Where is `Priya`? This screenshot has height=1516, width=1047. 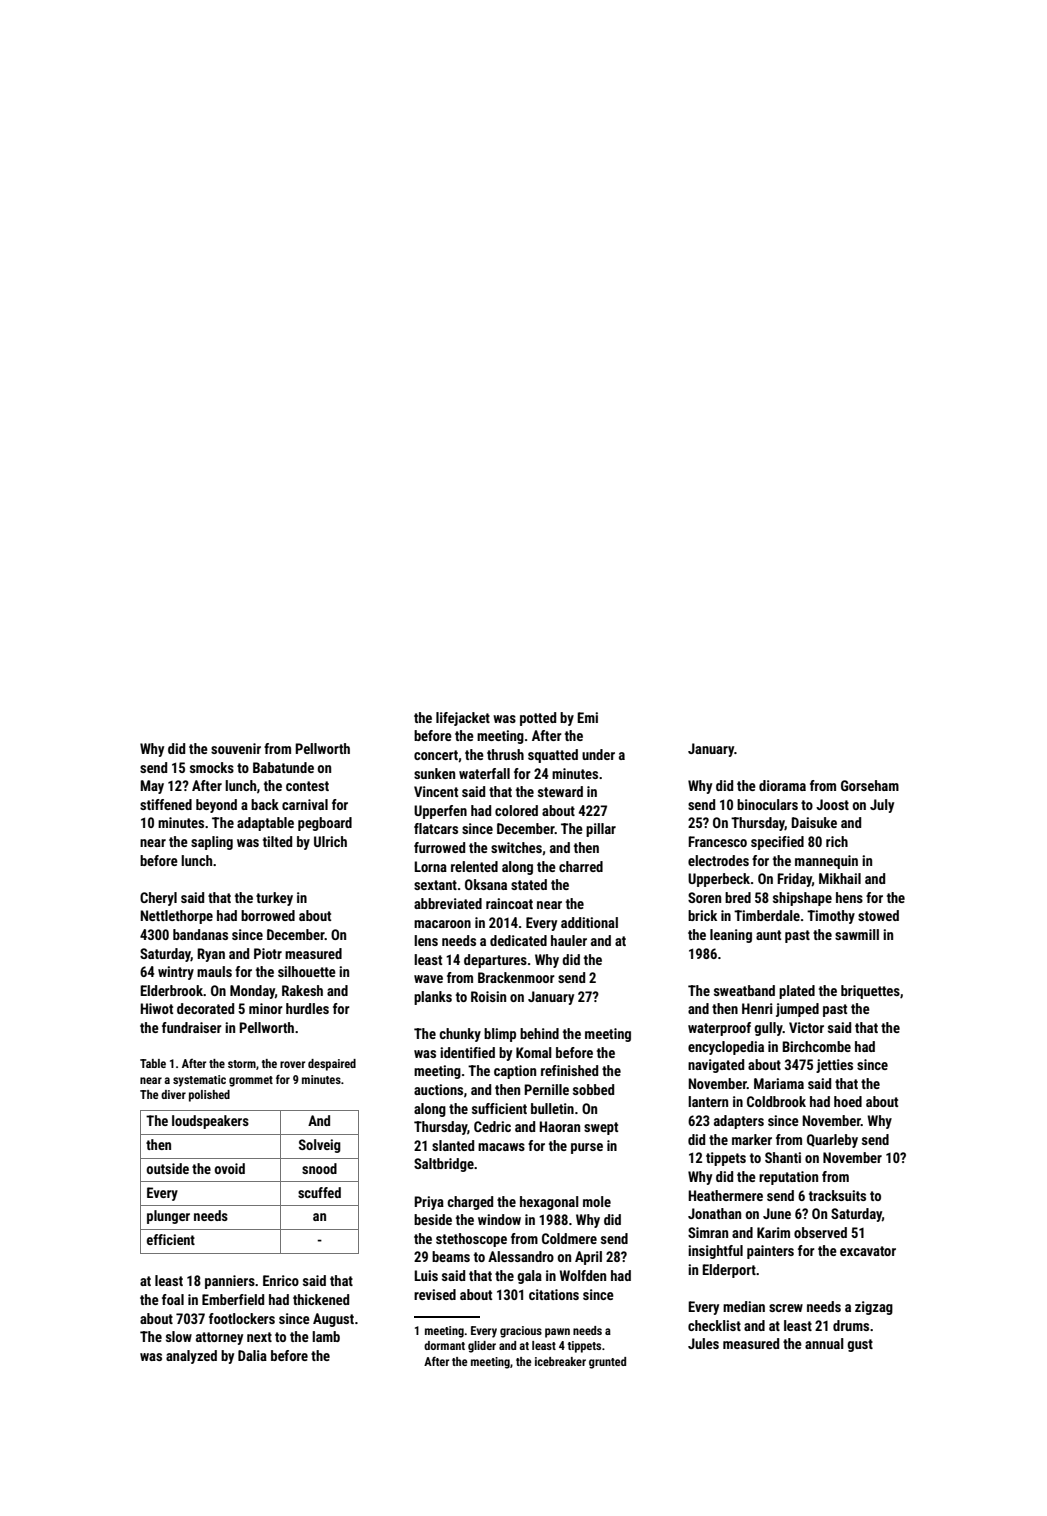
Priya is located at coordinates (429, 1203).
